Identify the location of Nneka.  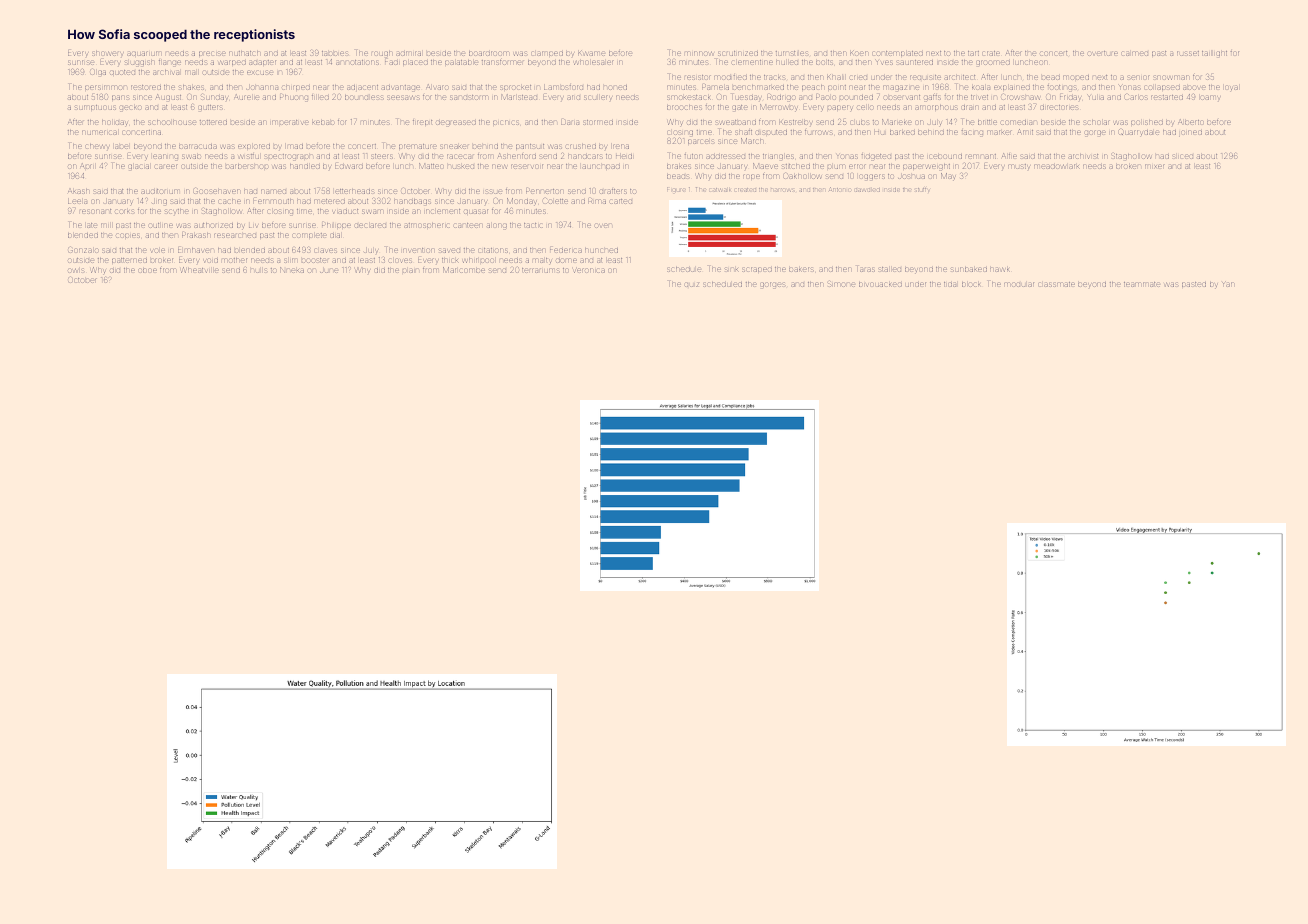
(292, 270).
